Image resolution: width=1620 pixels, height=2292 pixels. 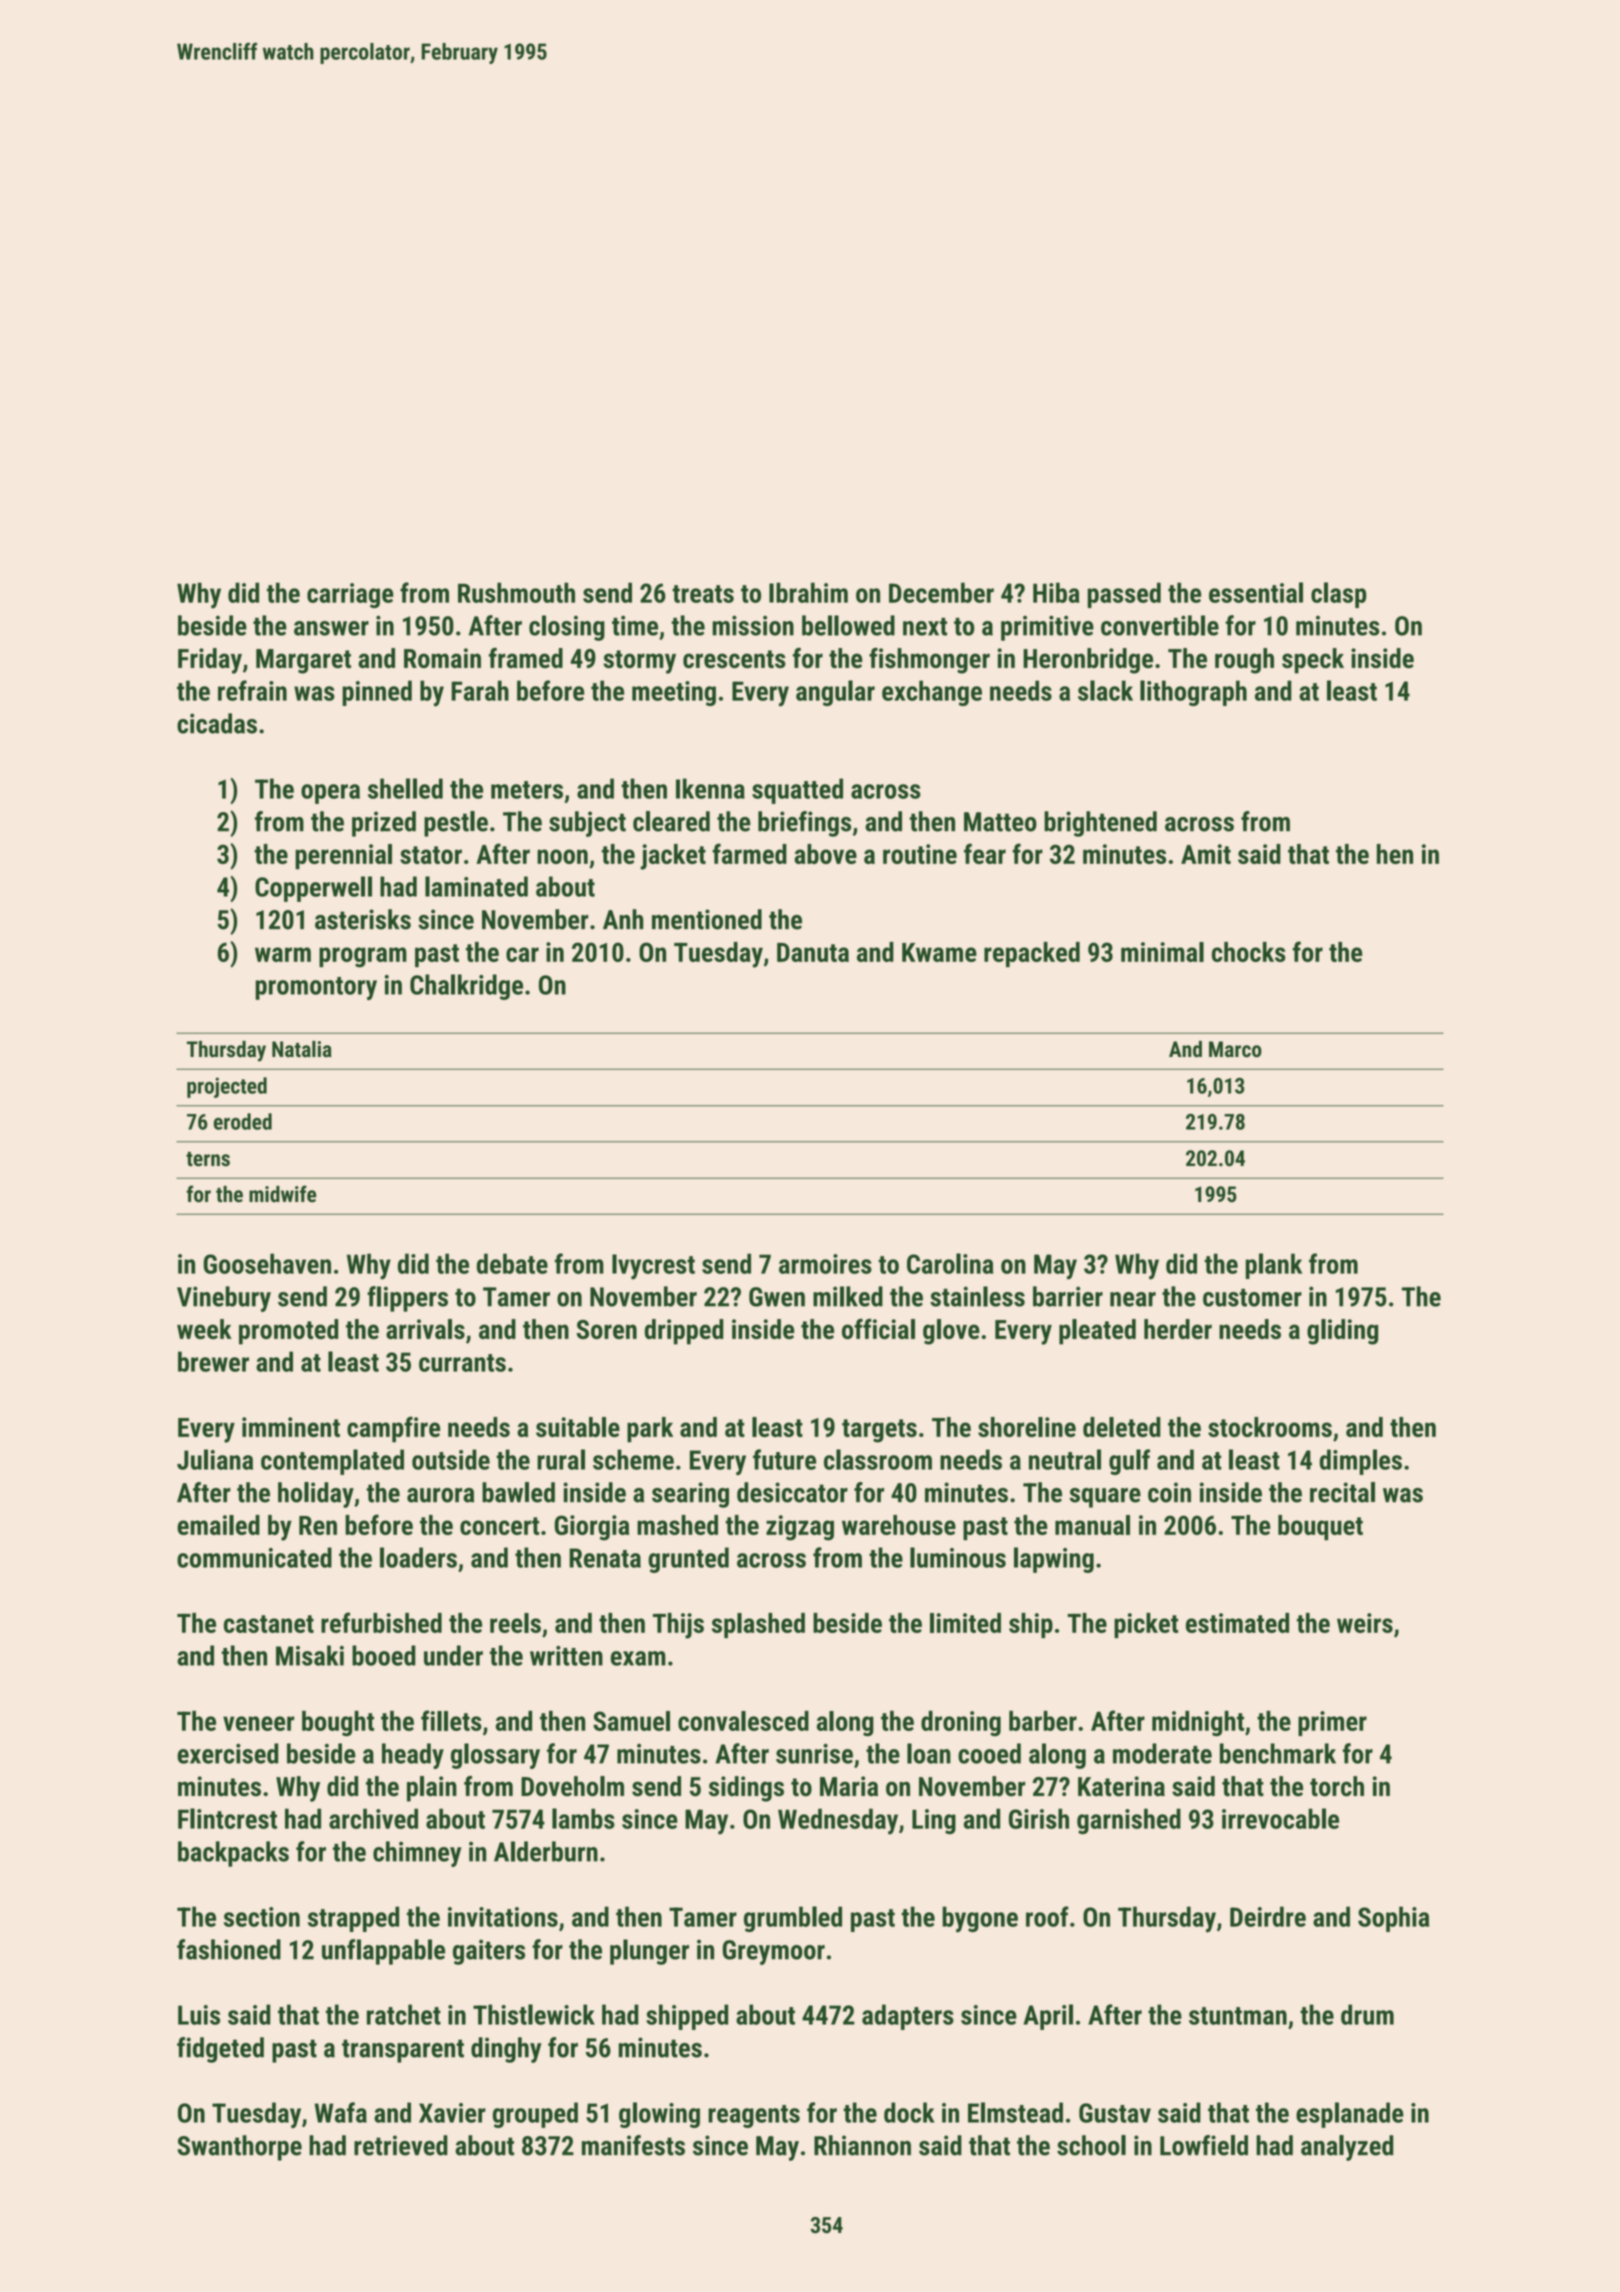 I want to click on sunrise, so click(x=814, y=1753).
